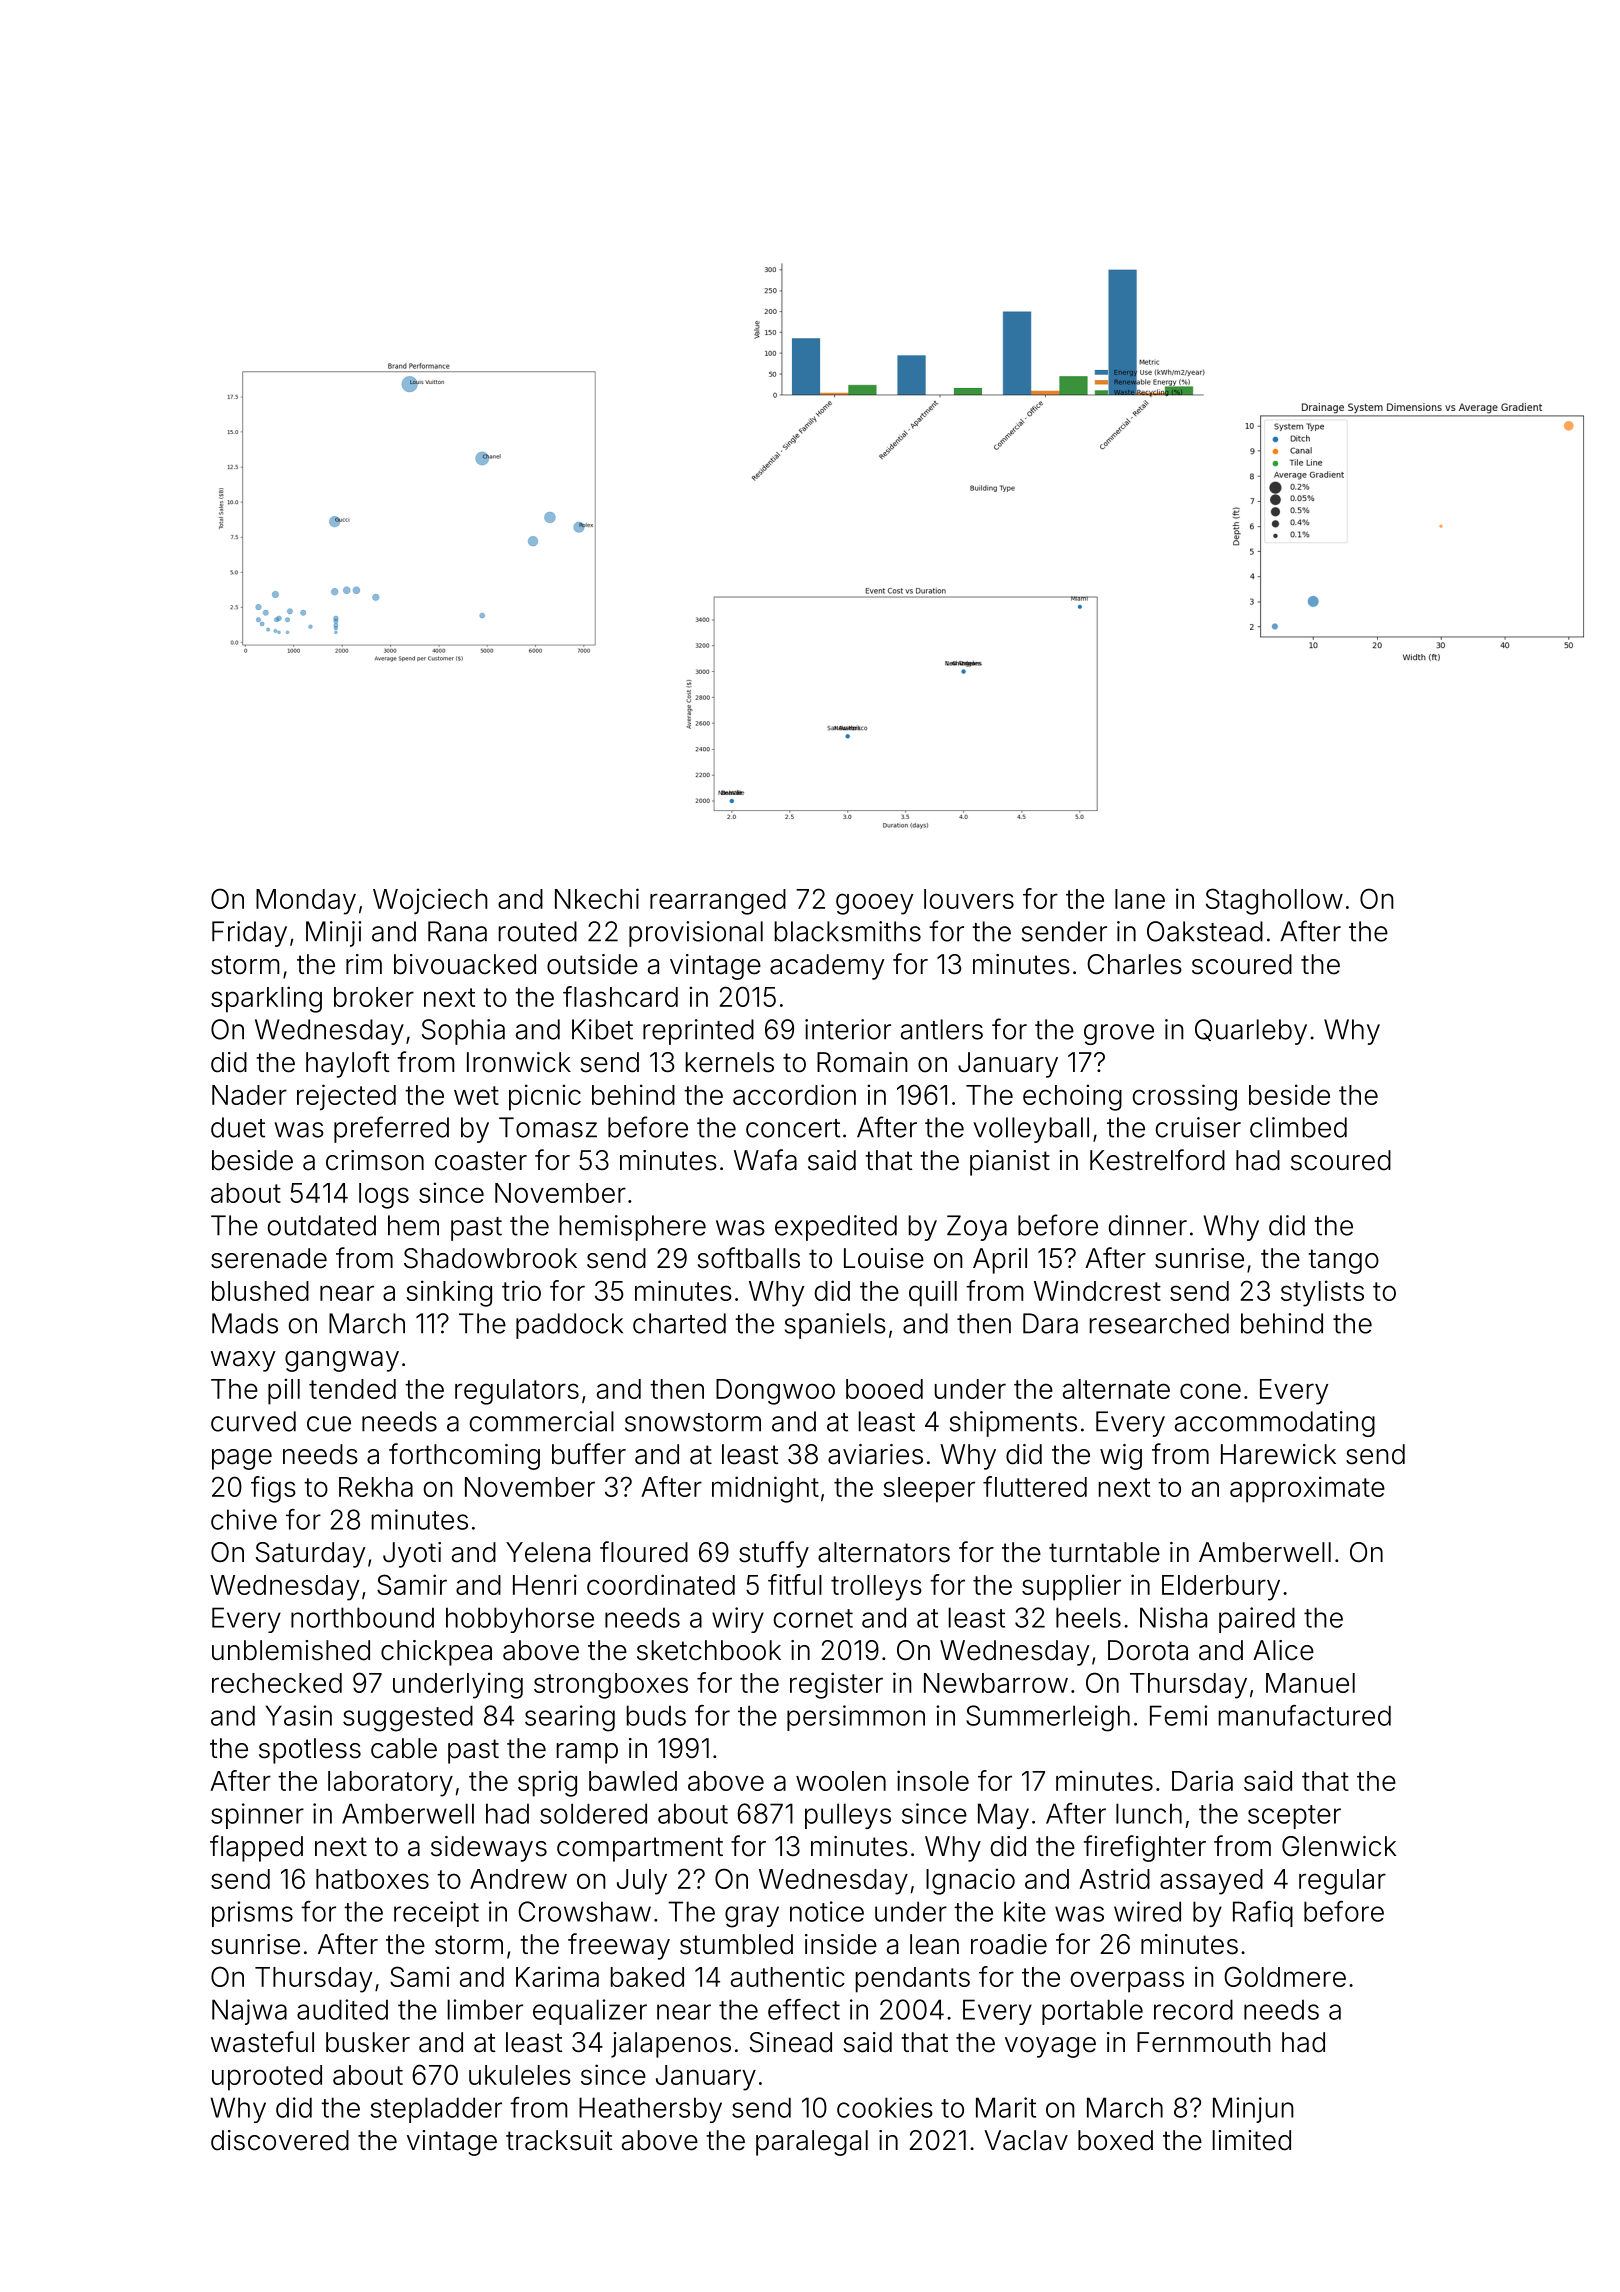  What do you see at coordinates (774, 1554) in the screenshot?
I see `stuffy` at bounding box center [774, 1554].
